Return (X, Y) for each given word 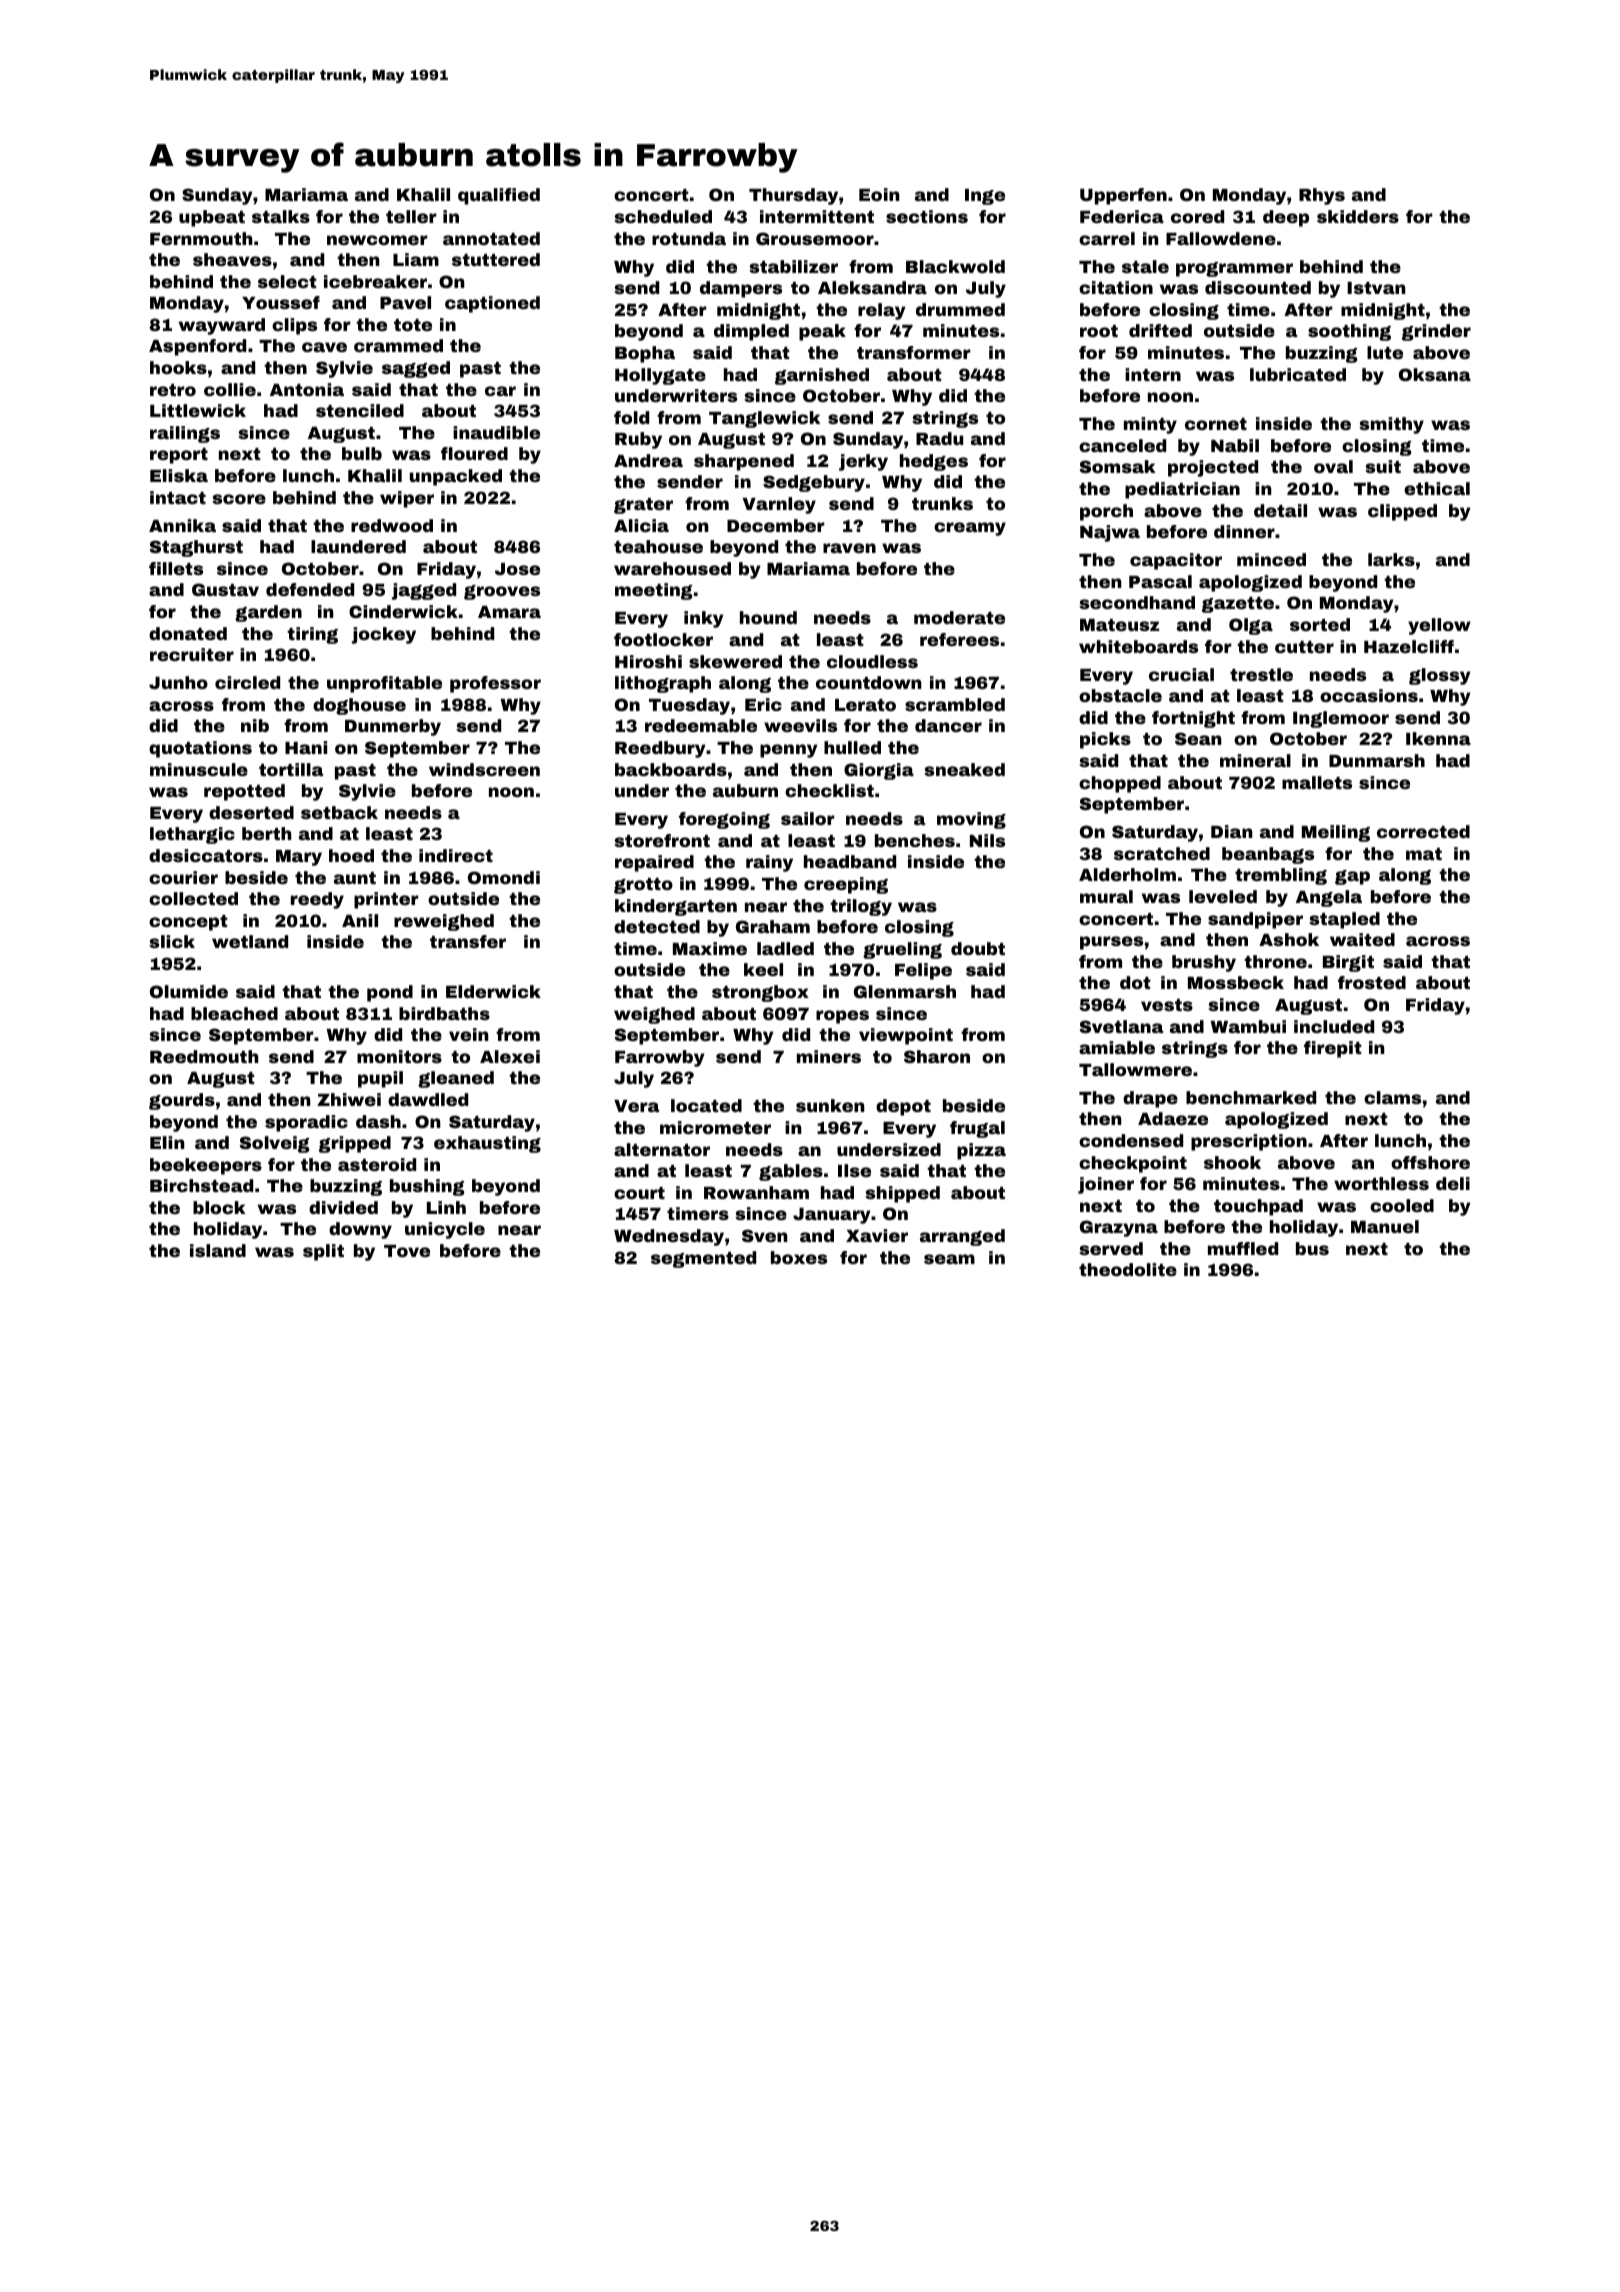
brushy (1204, 963)
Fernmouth (201, 238)
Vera (636, 1106)
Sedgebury (814, 483)
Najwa (1110, 533)
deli (1453, 1183)
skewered (735, 661)
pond (390, 993)
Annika (182, 525)
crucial (1181, 674)
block (219, 1207)
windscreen (484, 769)
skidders (1358, 216)
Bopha (645, 354)
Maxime (710, 948)
